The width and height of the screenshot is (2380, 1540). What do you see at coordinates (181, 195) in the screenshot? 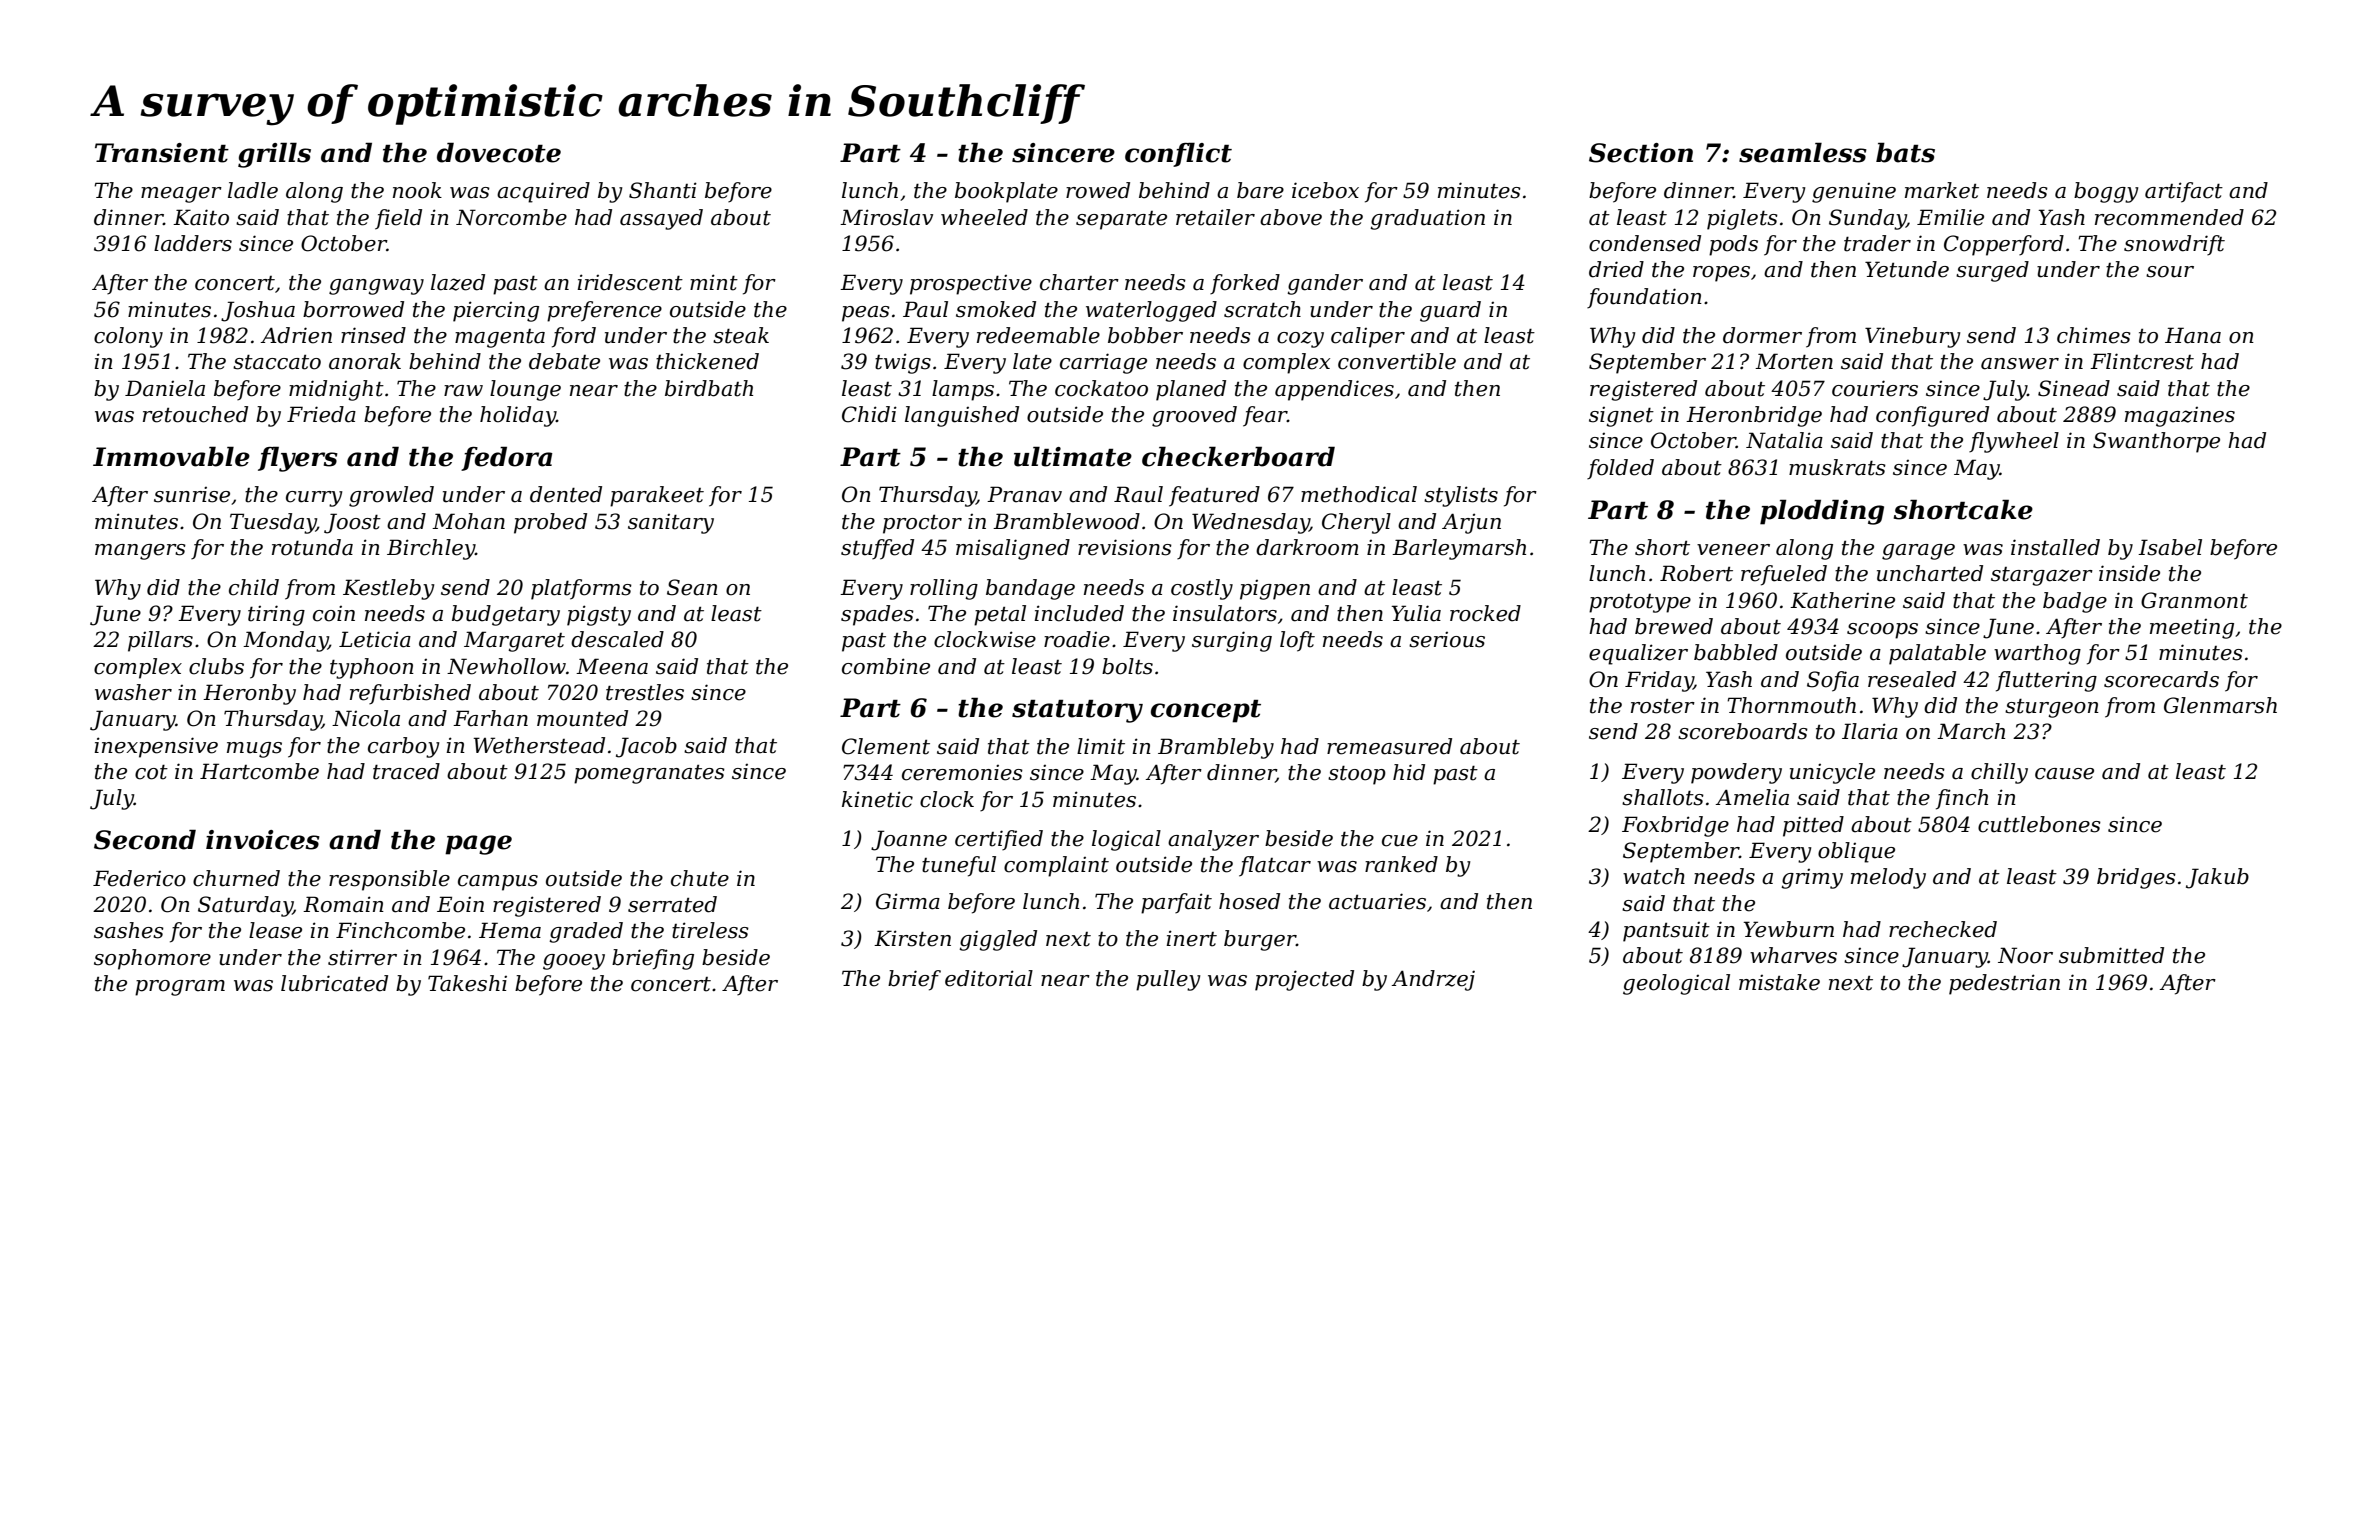
I see `meager` at bounding box center [181, 195].
